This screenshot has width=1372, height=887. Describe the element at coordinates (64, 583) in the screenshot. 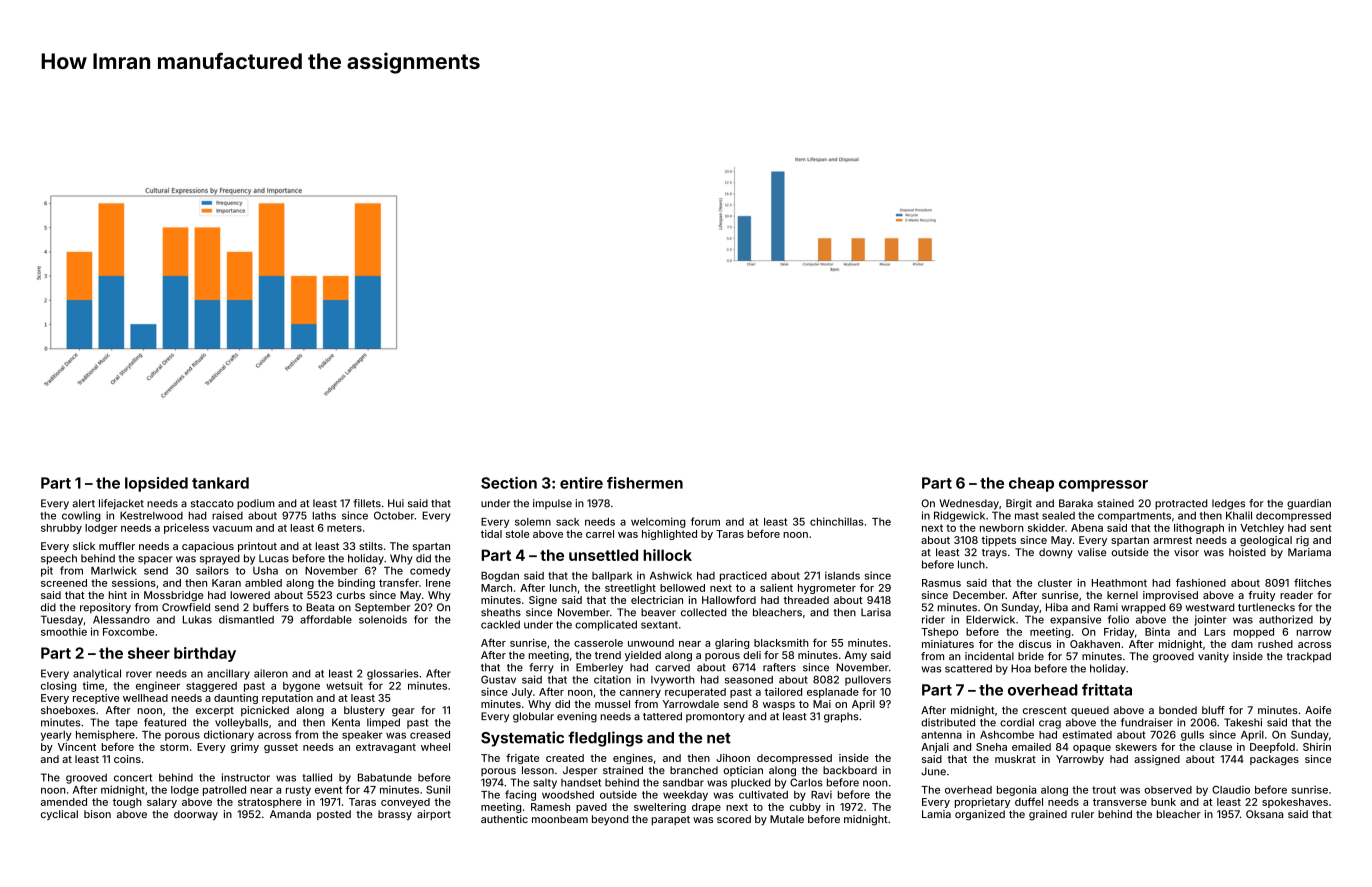

I see `screened` at that location.
